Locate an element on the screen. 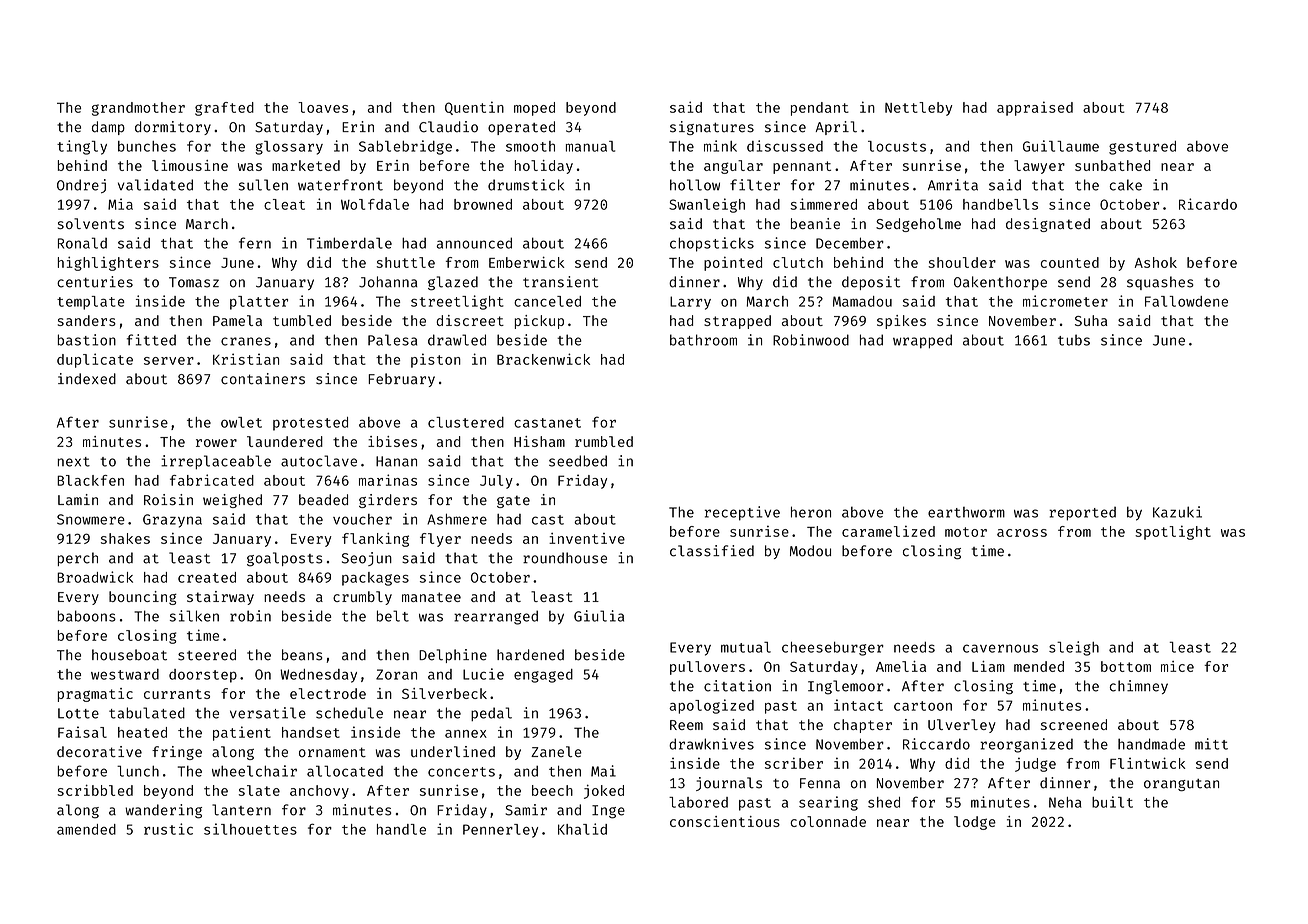 The image size is (1308, 924). discussed is located at coordinates (785, 146).
